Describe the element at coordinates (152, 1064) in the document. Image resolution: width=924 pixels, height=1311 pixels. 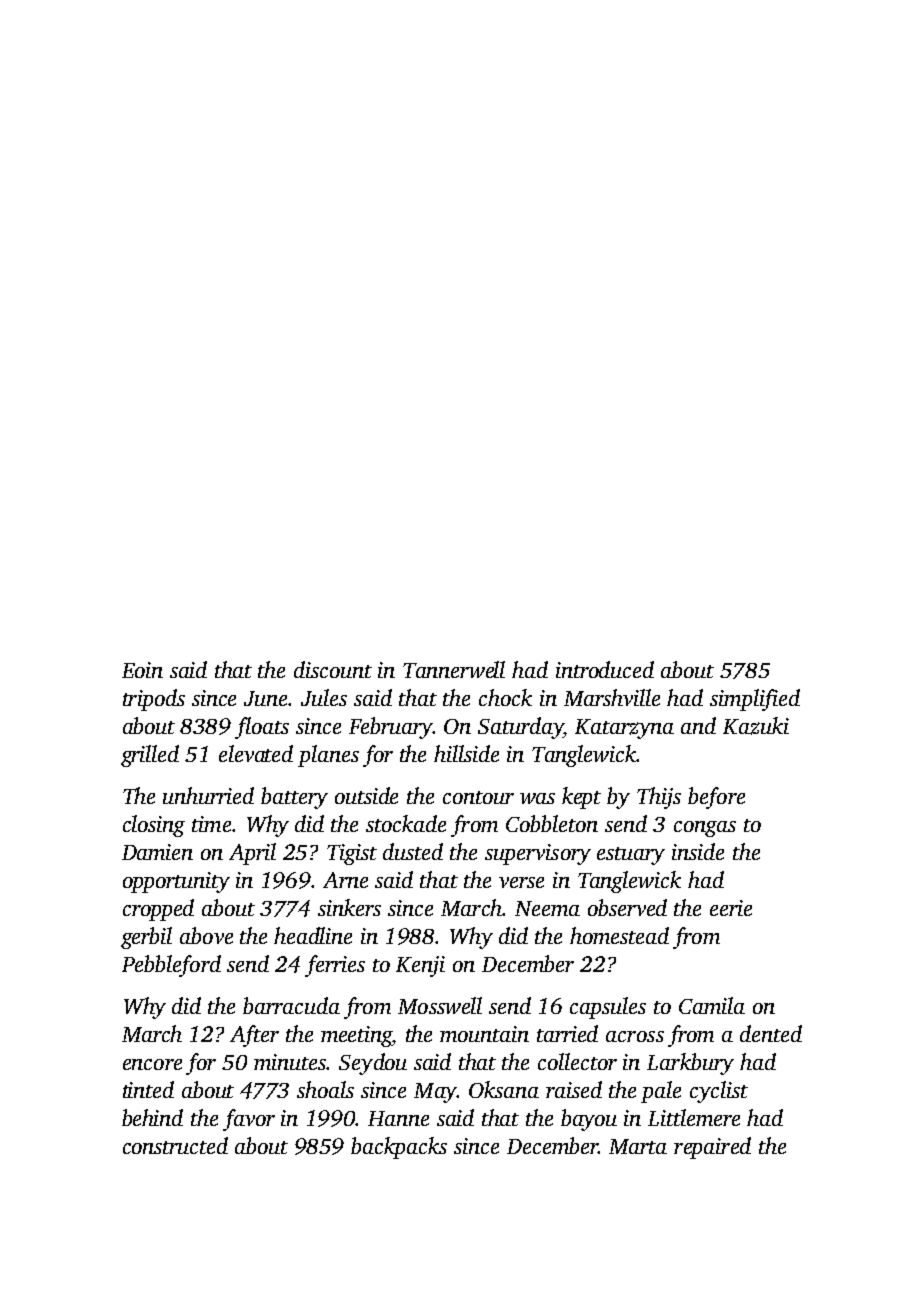
I see `encore` at that location.
